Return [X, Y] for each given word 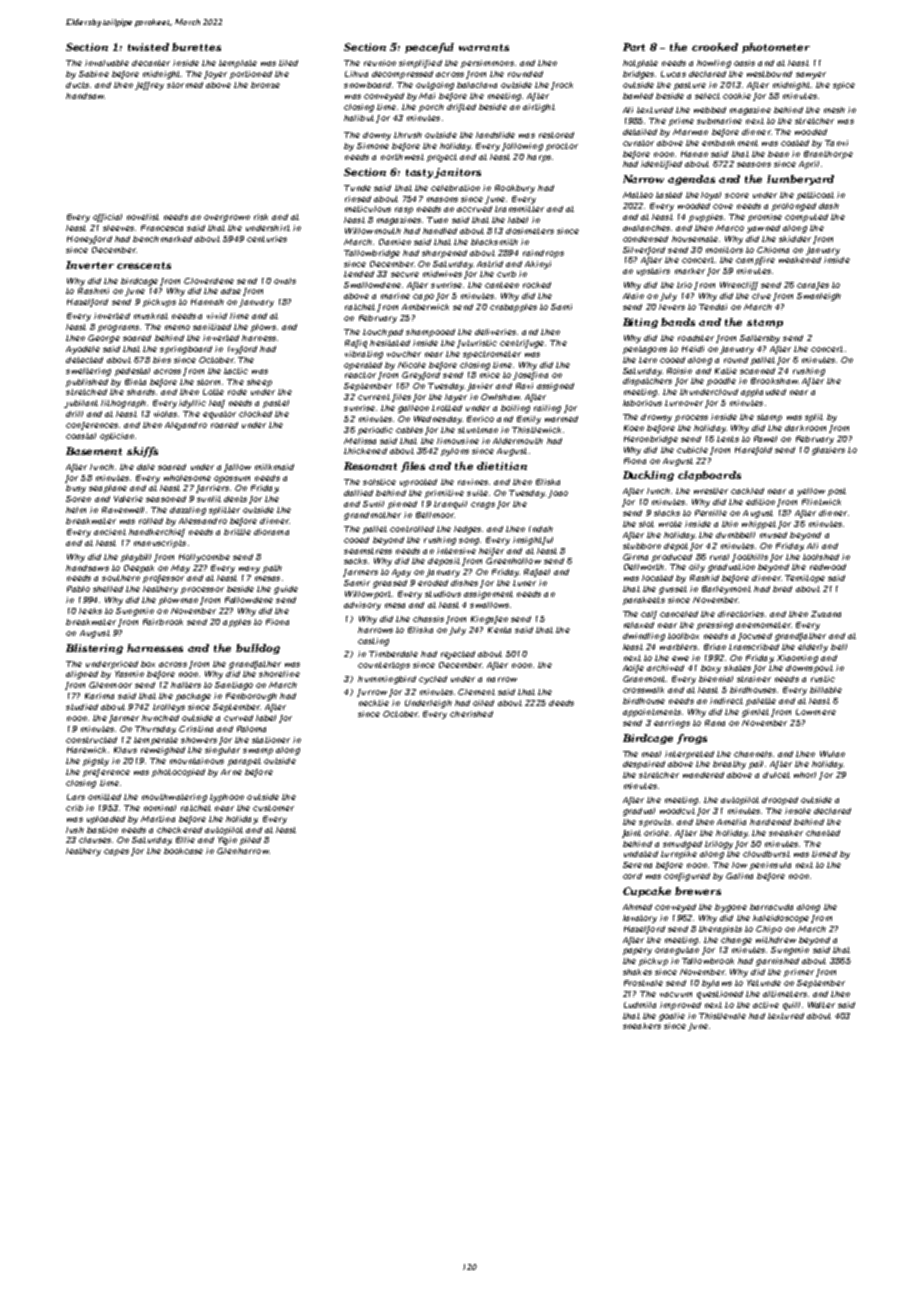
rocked [537, 285]
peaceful [429, 48]
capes [116, 852]
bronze [265, 85]
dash [829, 206]
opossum [232, 479]
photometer [776, 48]
